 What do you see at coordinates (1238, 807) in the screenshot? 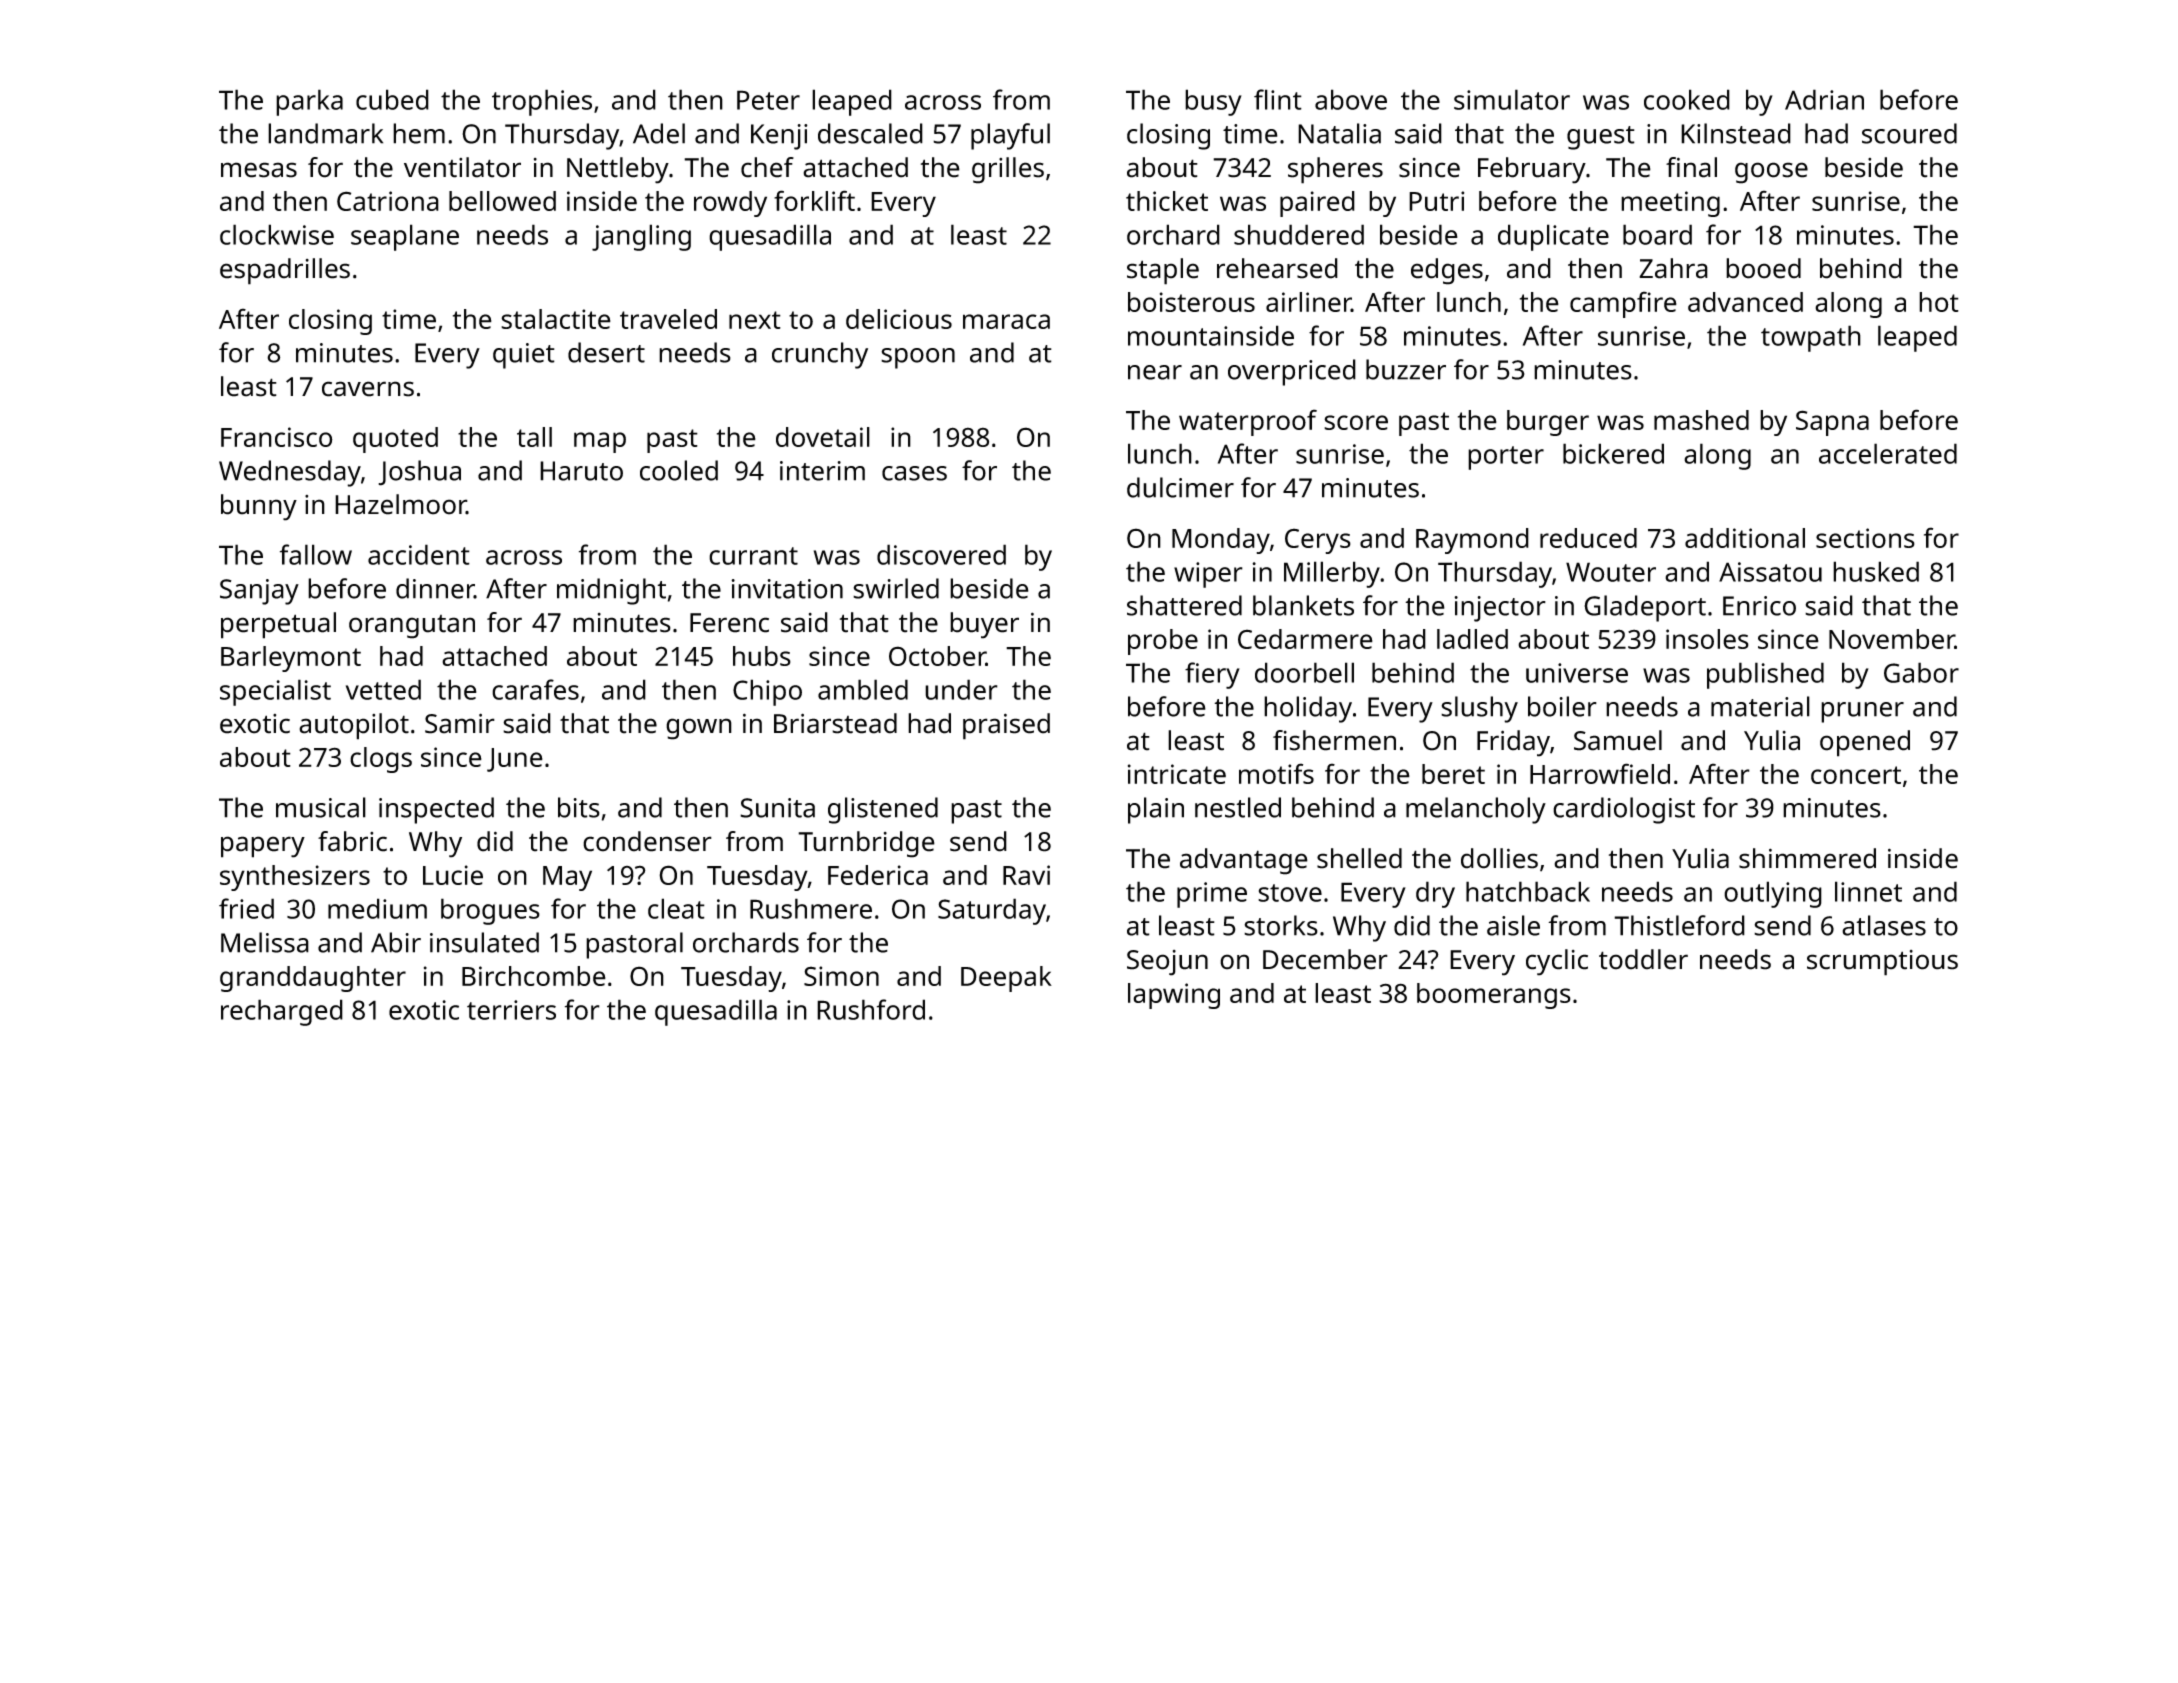
I see `nestled` at bounding box center [1238, 807].
